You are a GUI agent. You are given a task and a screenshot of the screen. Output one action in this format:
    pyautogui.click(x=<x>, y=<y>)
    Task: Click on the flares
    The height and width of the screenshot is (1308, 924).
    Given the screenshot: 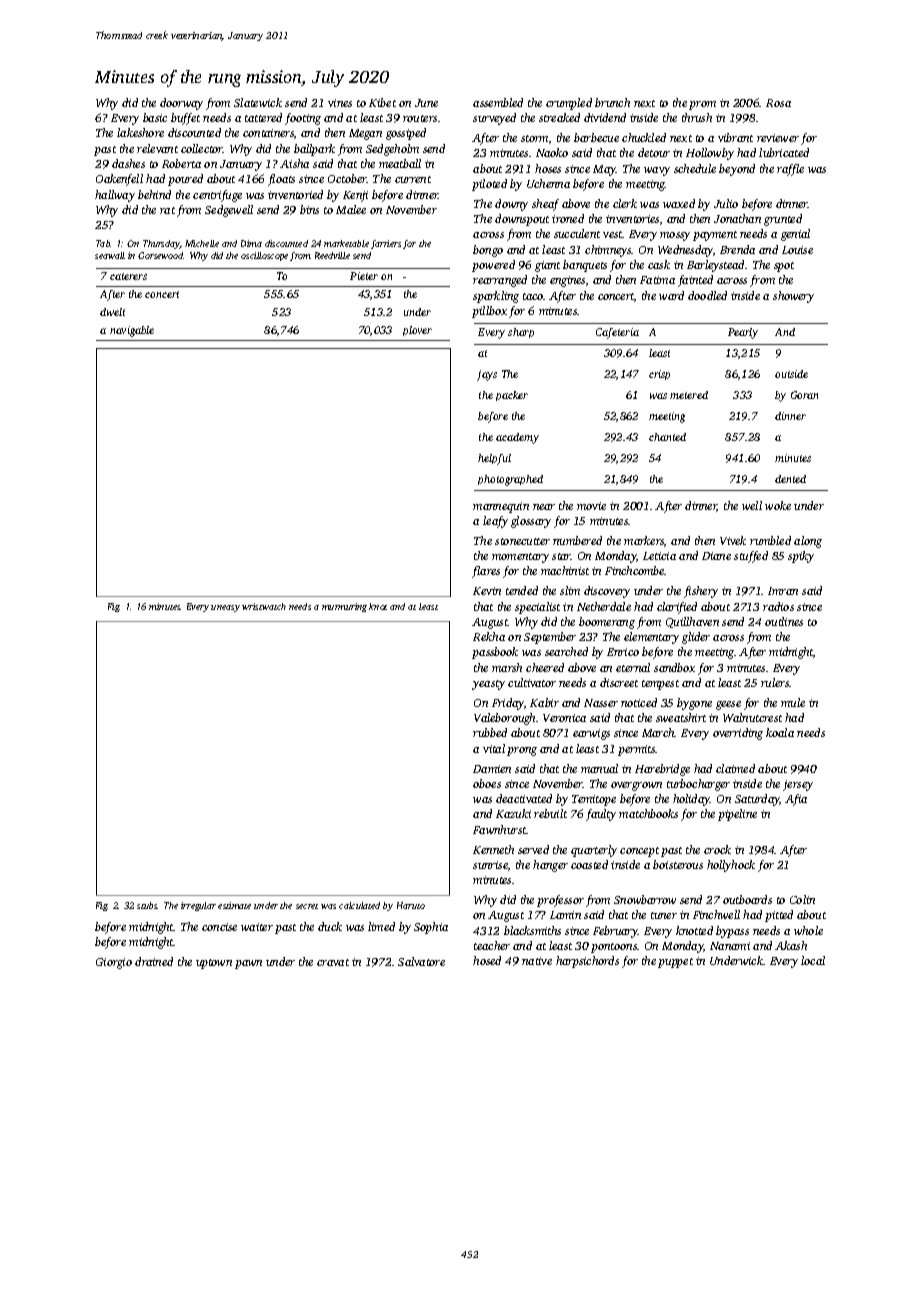 What is the action you would take?
    pyautogui.click(x=486, y=572)
